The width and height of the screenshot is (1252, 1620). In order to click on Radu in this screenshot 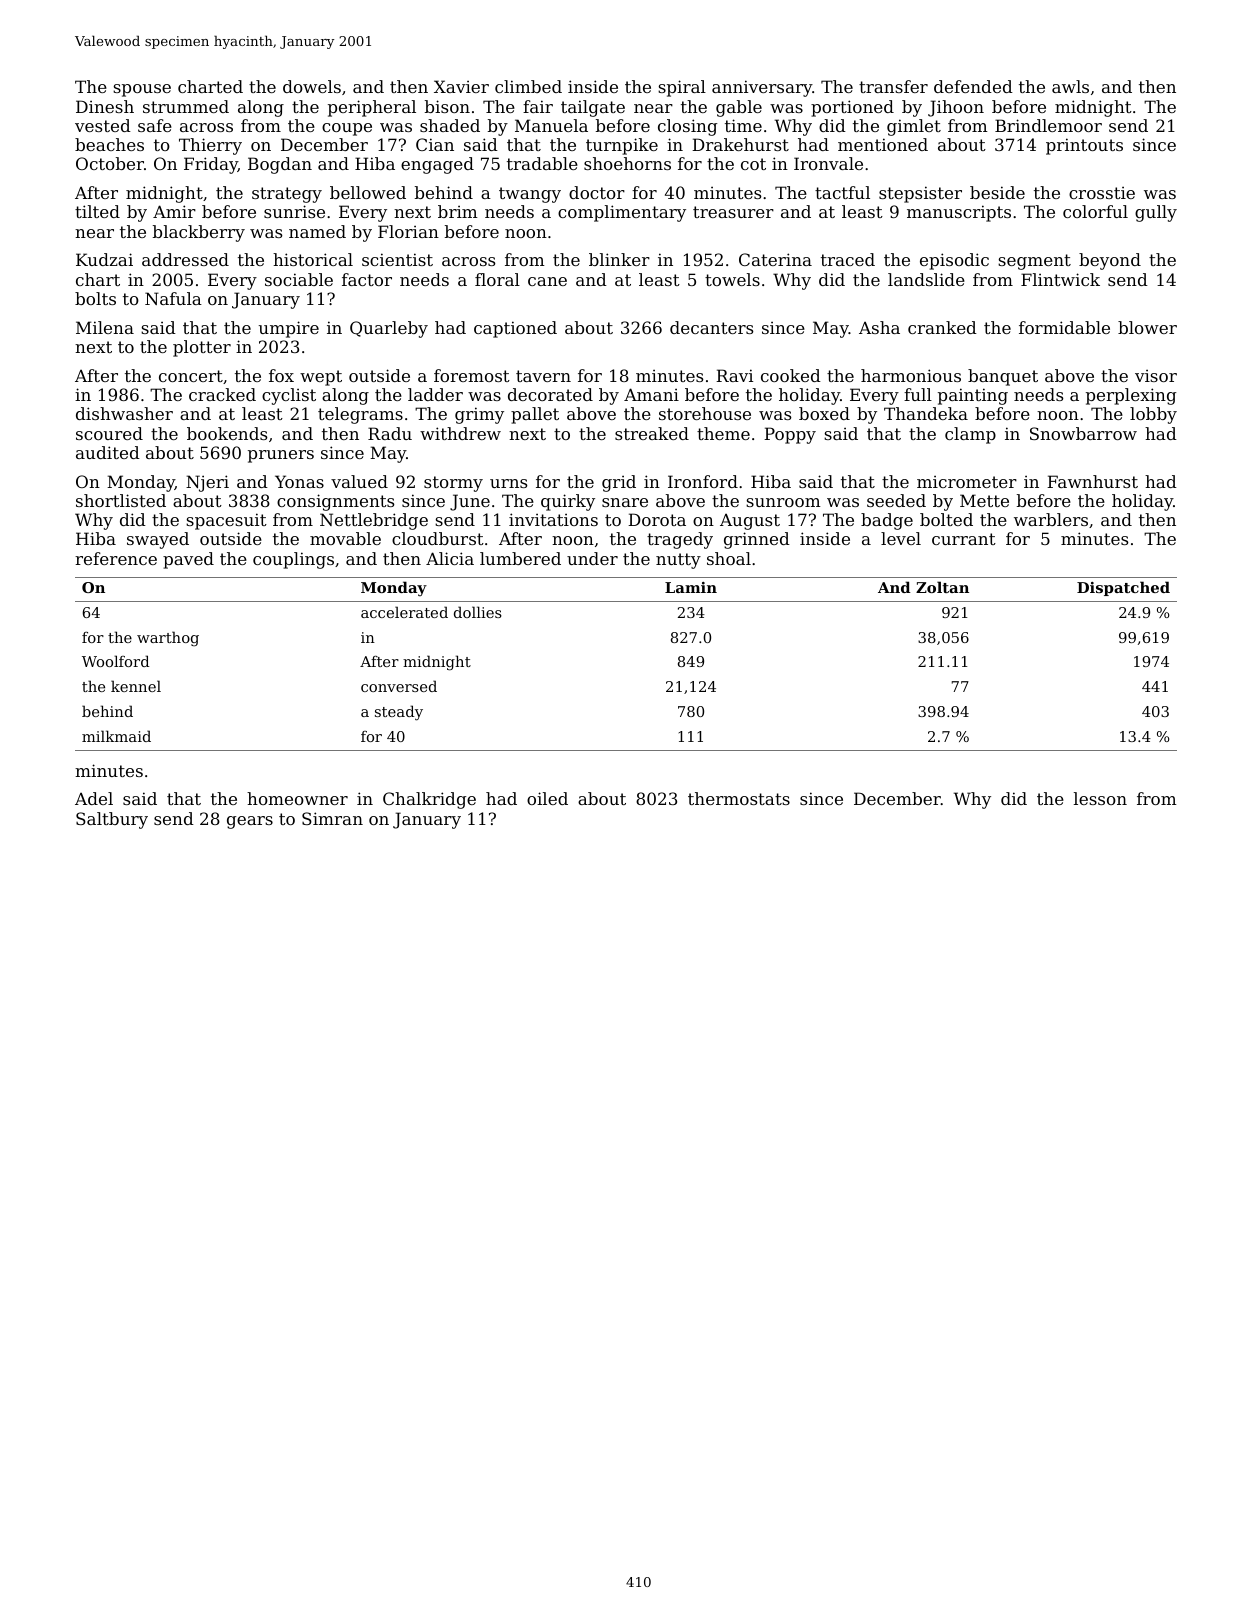, I will do `click(390, 433)`.
